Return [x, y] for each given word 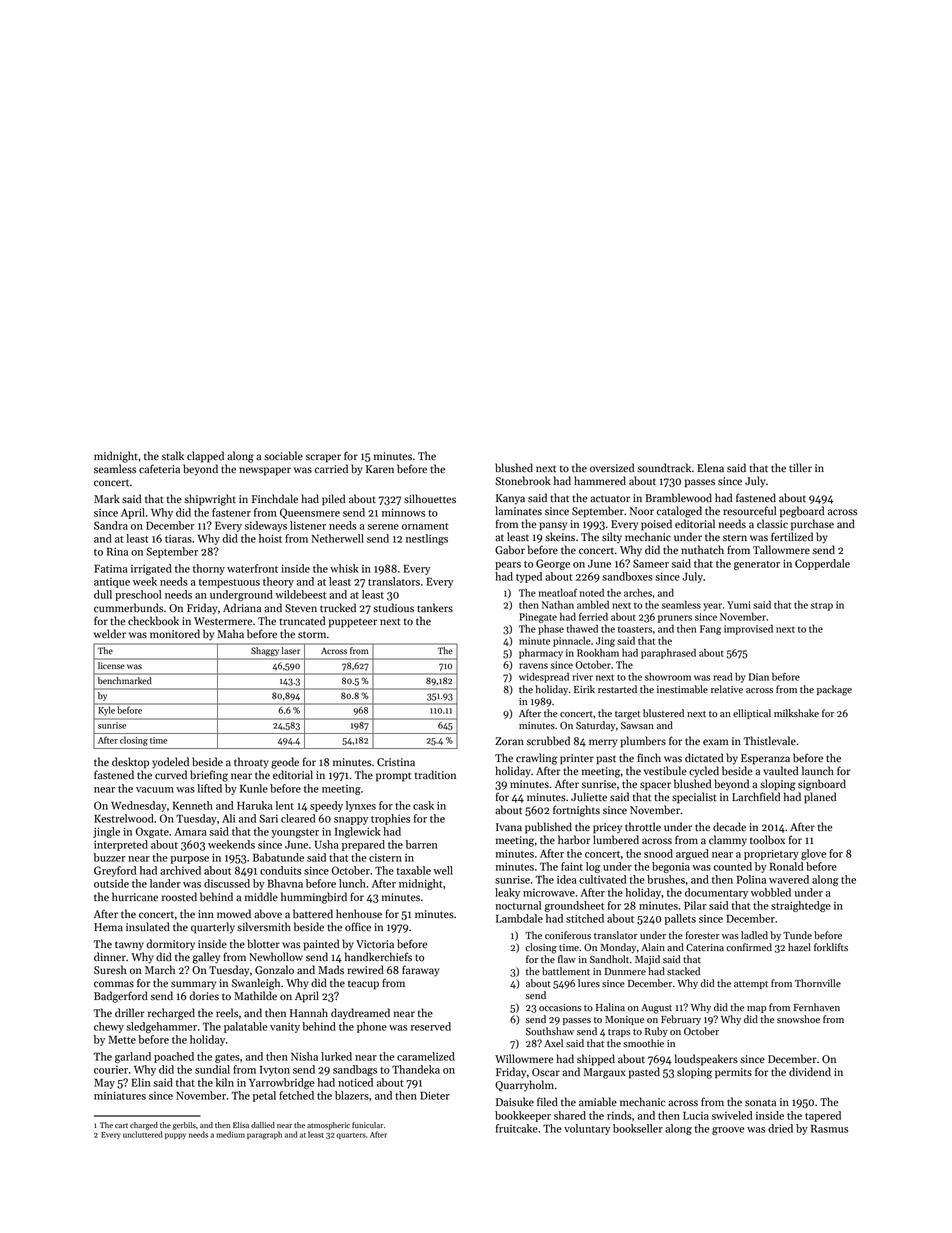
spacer [655, 786]
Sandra [111, 525]
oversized [612, 468]
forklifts [831, 947]
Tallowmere [781, 550]
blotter [263, 944]
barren [421, 844]
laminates [518, 511]
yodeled [170, 763]
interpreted [121, 845]
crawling [536, 759]
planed [820, 798]
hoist [270, 538]
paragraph [264, 1135]
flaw [567, 959]
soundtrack [664, 468]
